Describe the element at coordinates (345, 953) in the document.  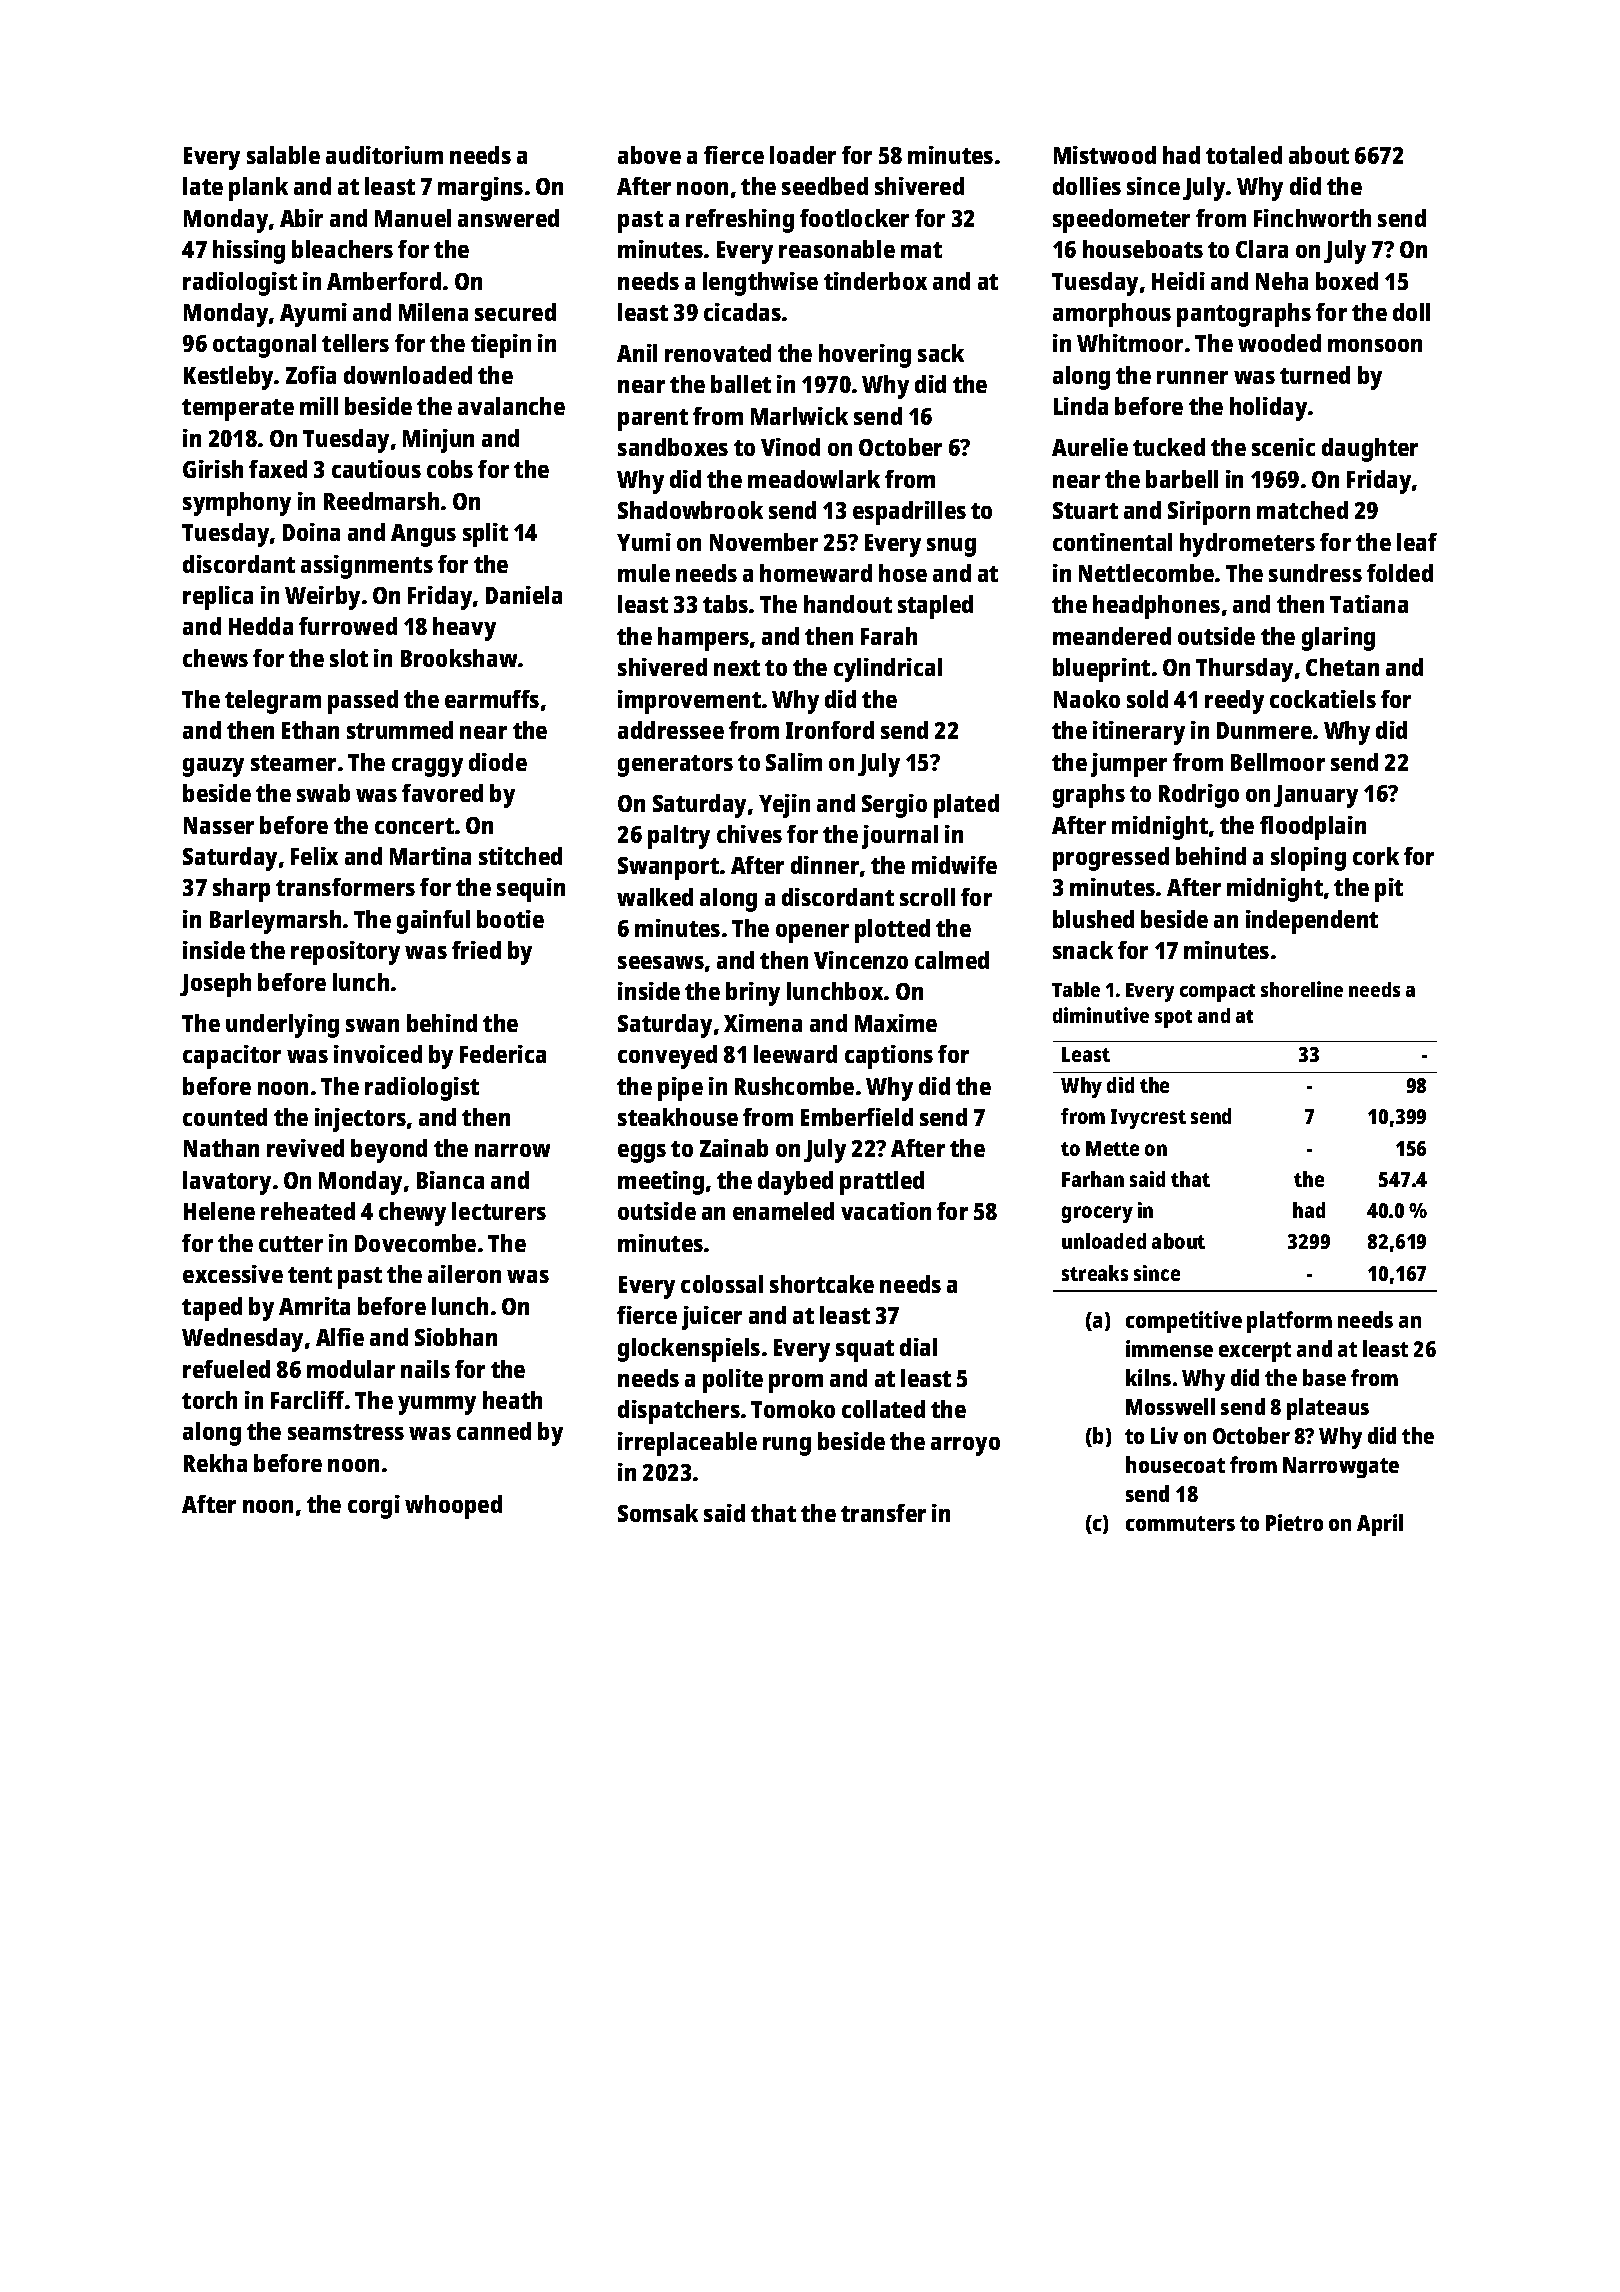
I see `repository` at that location.
